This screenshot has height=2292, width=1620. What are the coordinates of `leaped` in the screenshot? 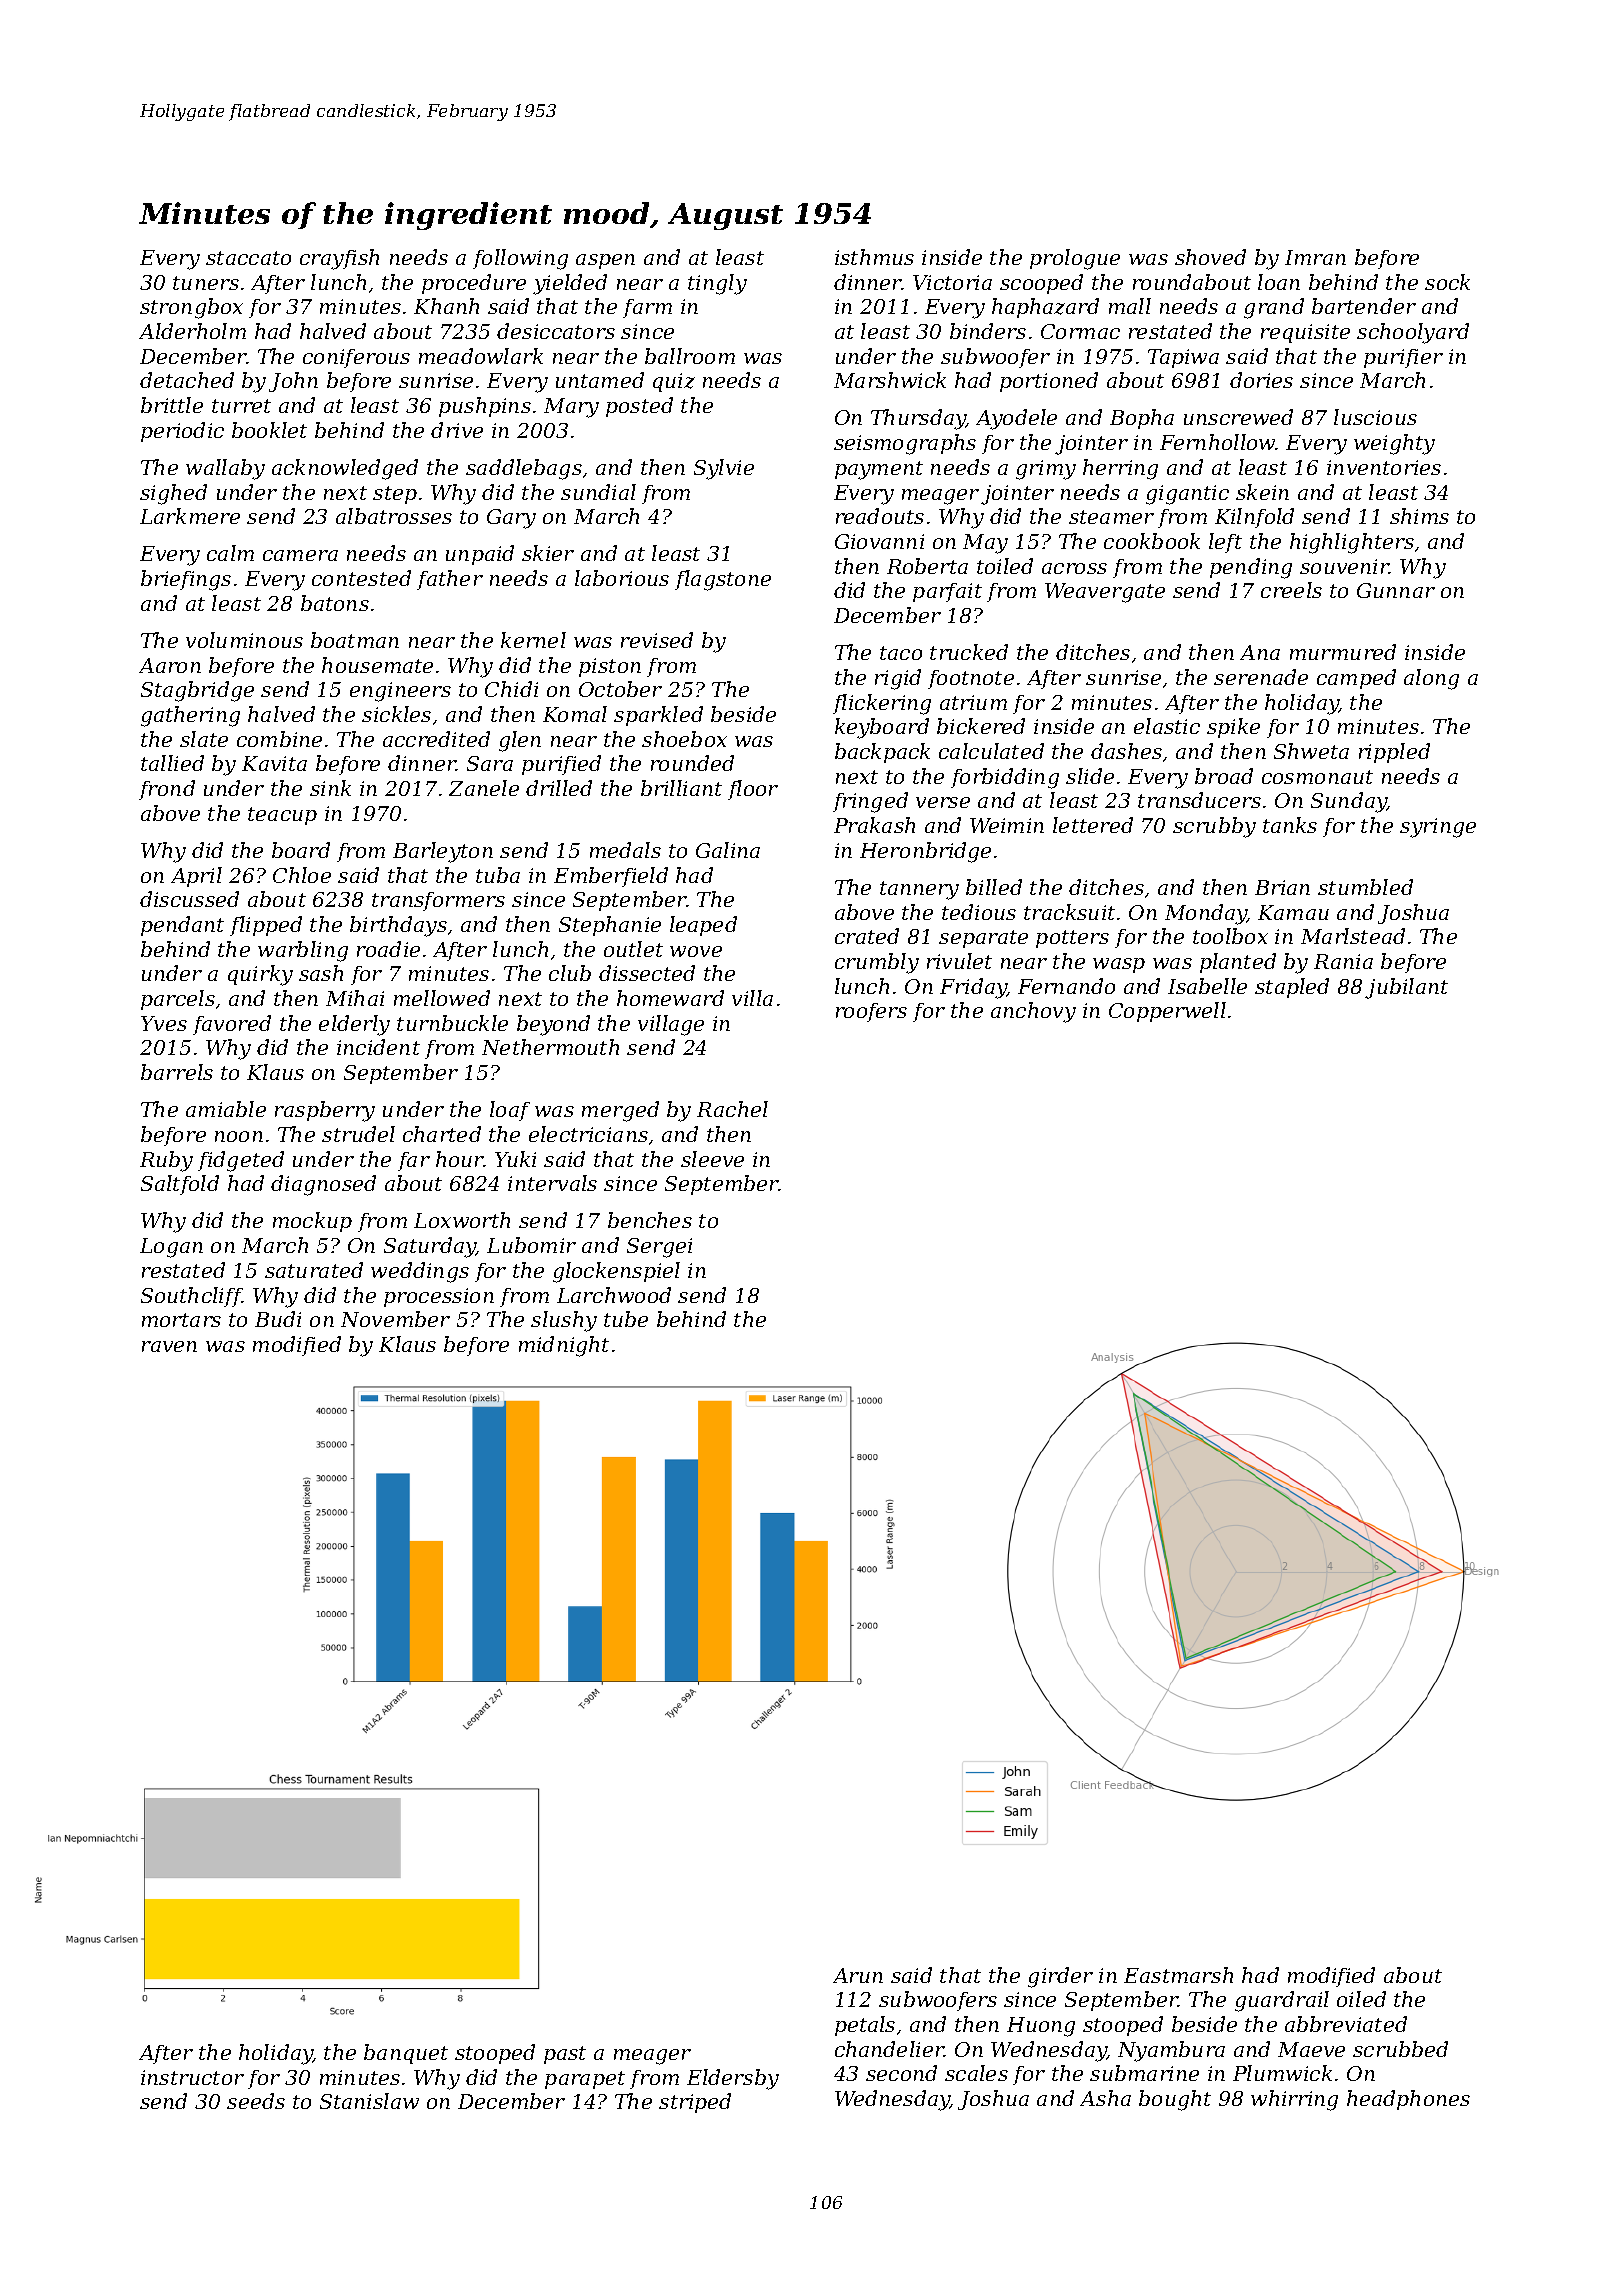 It's located at (703, 926).
